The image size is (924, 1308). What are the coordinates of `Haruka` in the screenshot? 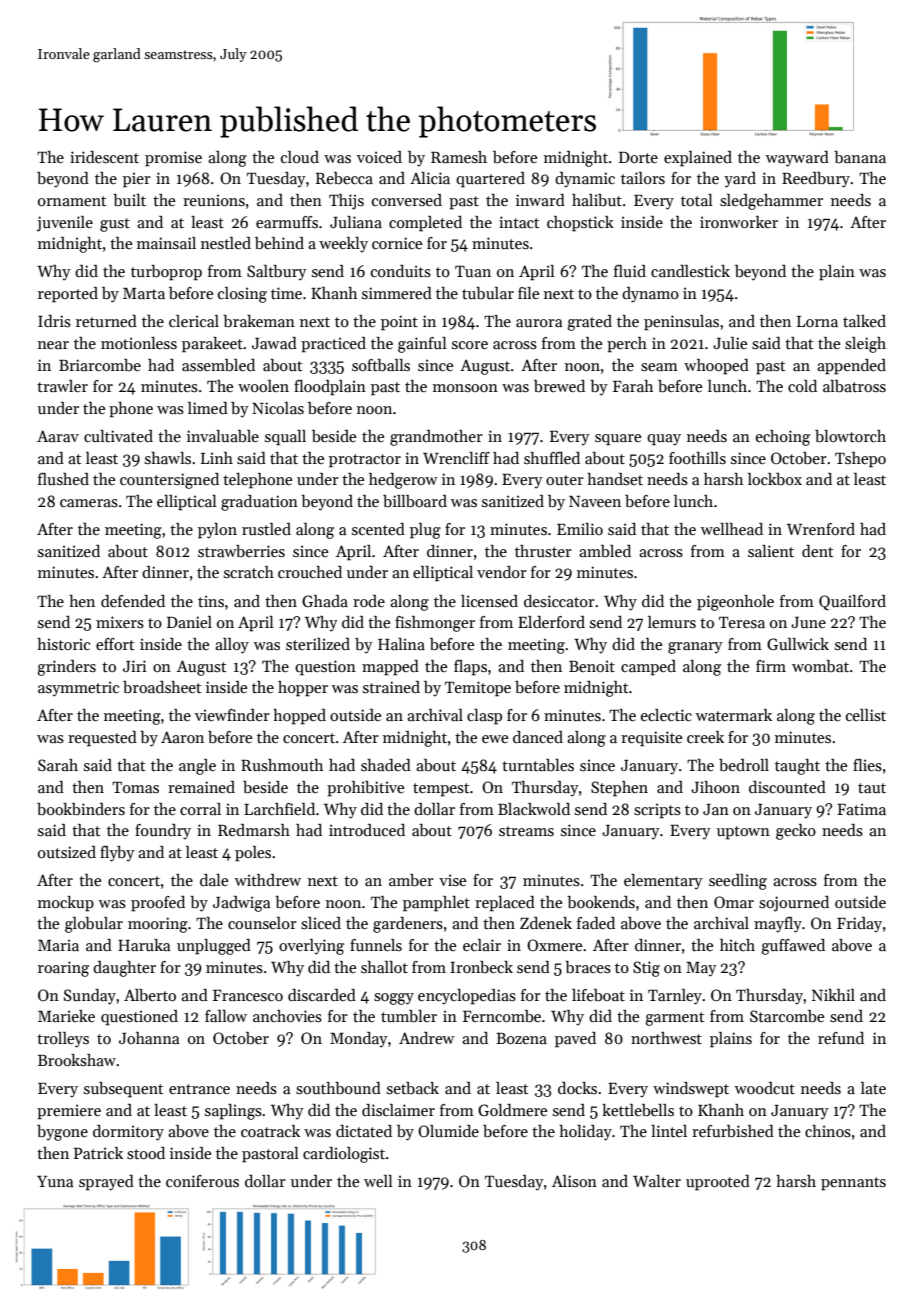 It's located at (144, 945).
